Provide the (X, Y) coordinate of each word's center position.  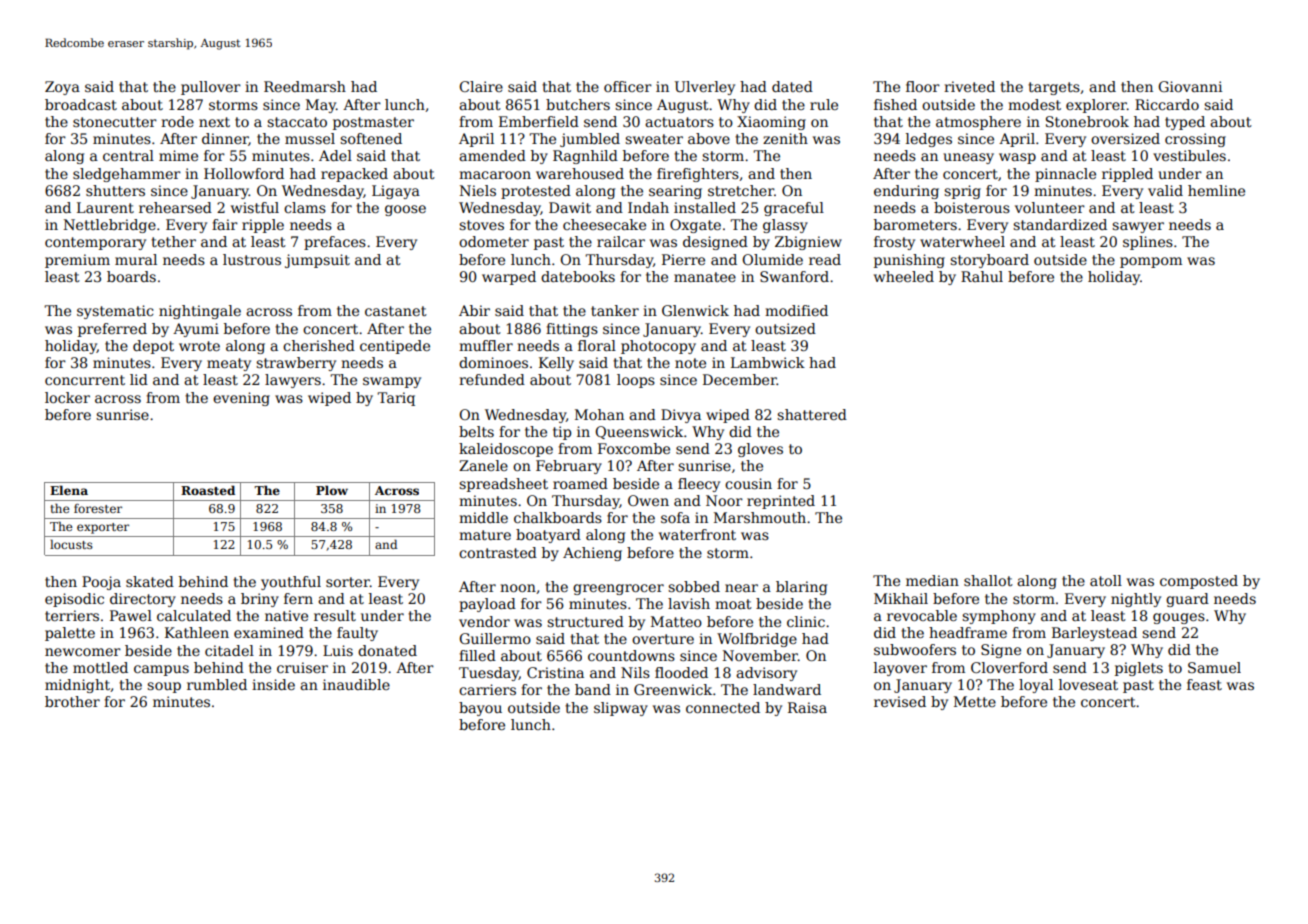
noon (518, 588)
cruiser (302, 667)
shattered (812, 414)
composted (1199, 582)
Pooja (101, 583)
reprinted (781, 502)
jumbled (590, 140)
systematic (115, 312)
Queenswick (639, 432)
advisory (766, 674)
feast (1204, 684)
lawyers (293, 381)
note (690, 363)
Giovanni (1190, 86)
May (321, 106)
